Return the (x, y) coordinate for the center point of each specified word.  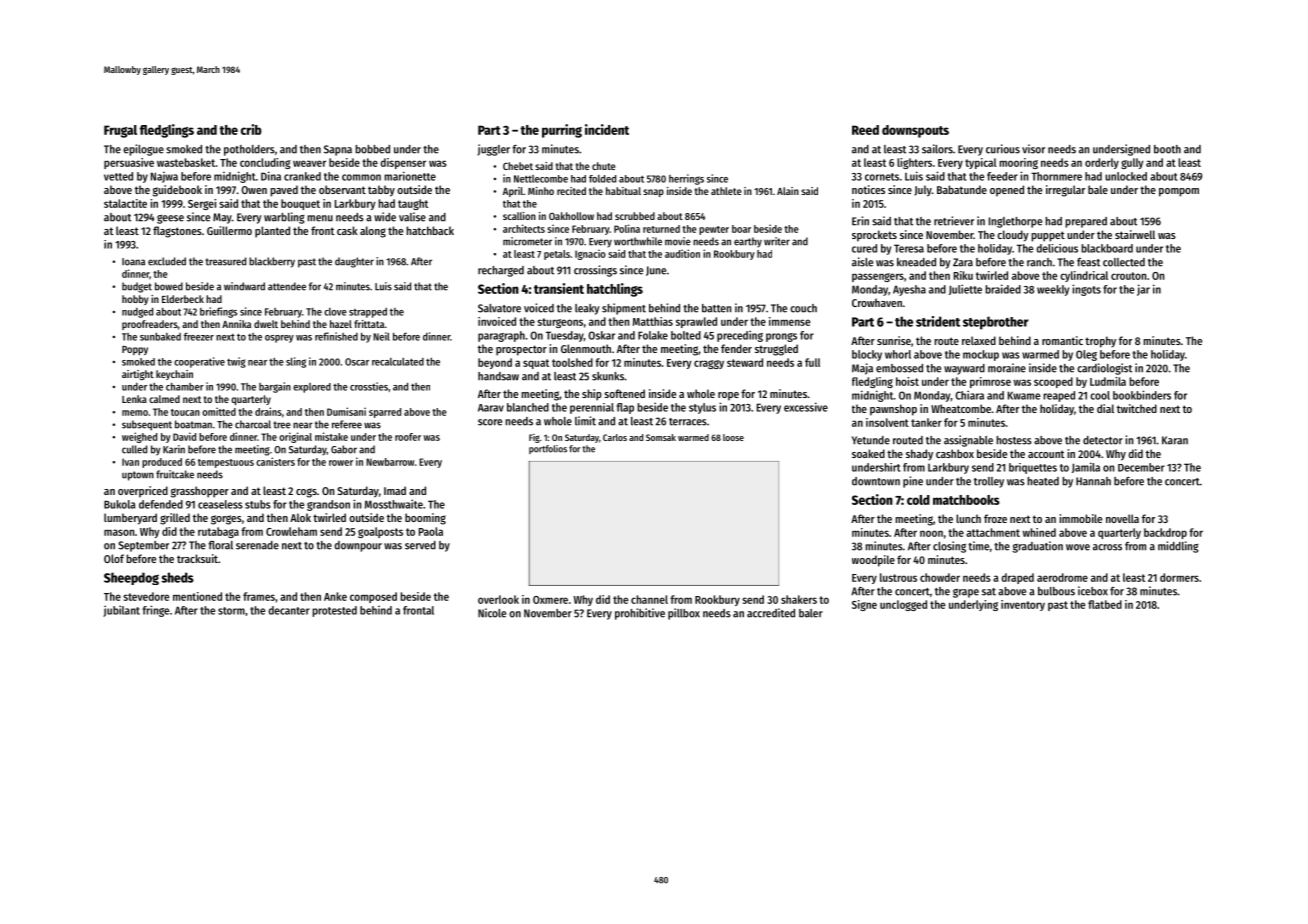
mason (119, 532)
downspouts (915, 131)
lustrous (898, 577)
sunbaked (160, 336)
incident (607, 129)
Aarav (491, 408)
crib (251, 129)
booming (425, 519)
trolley (989, 482)
